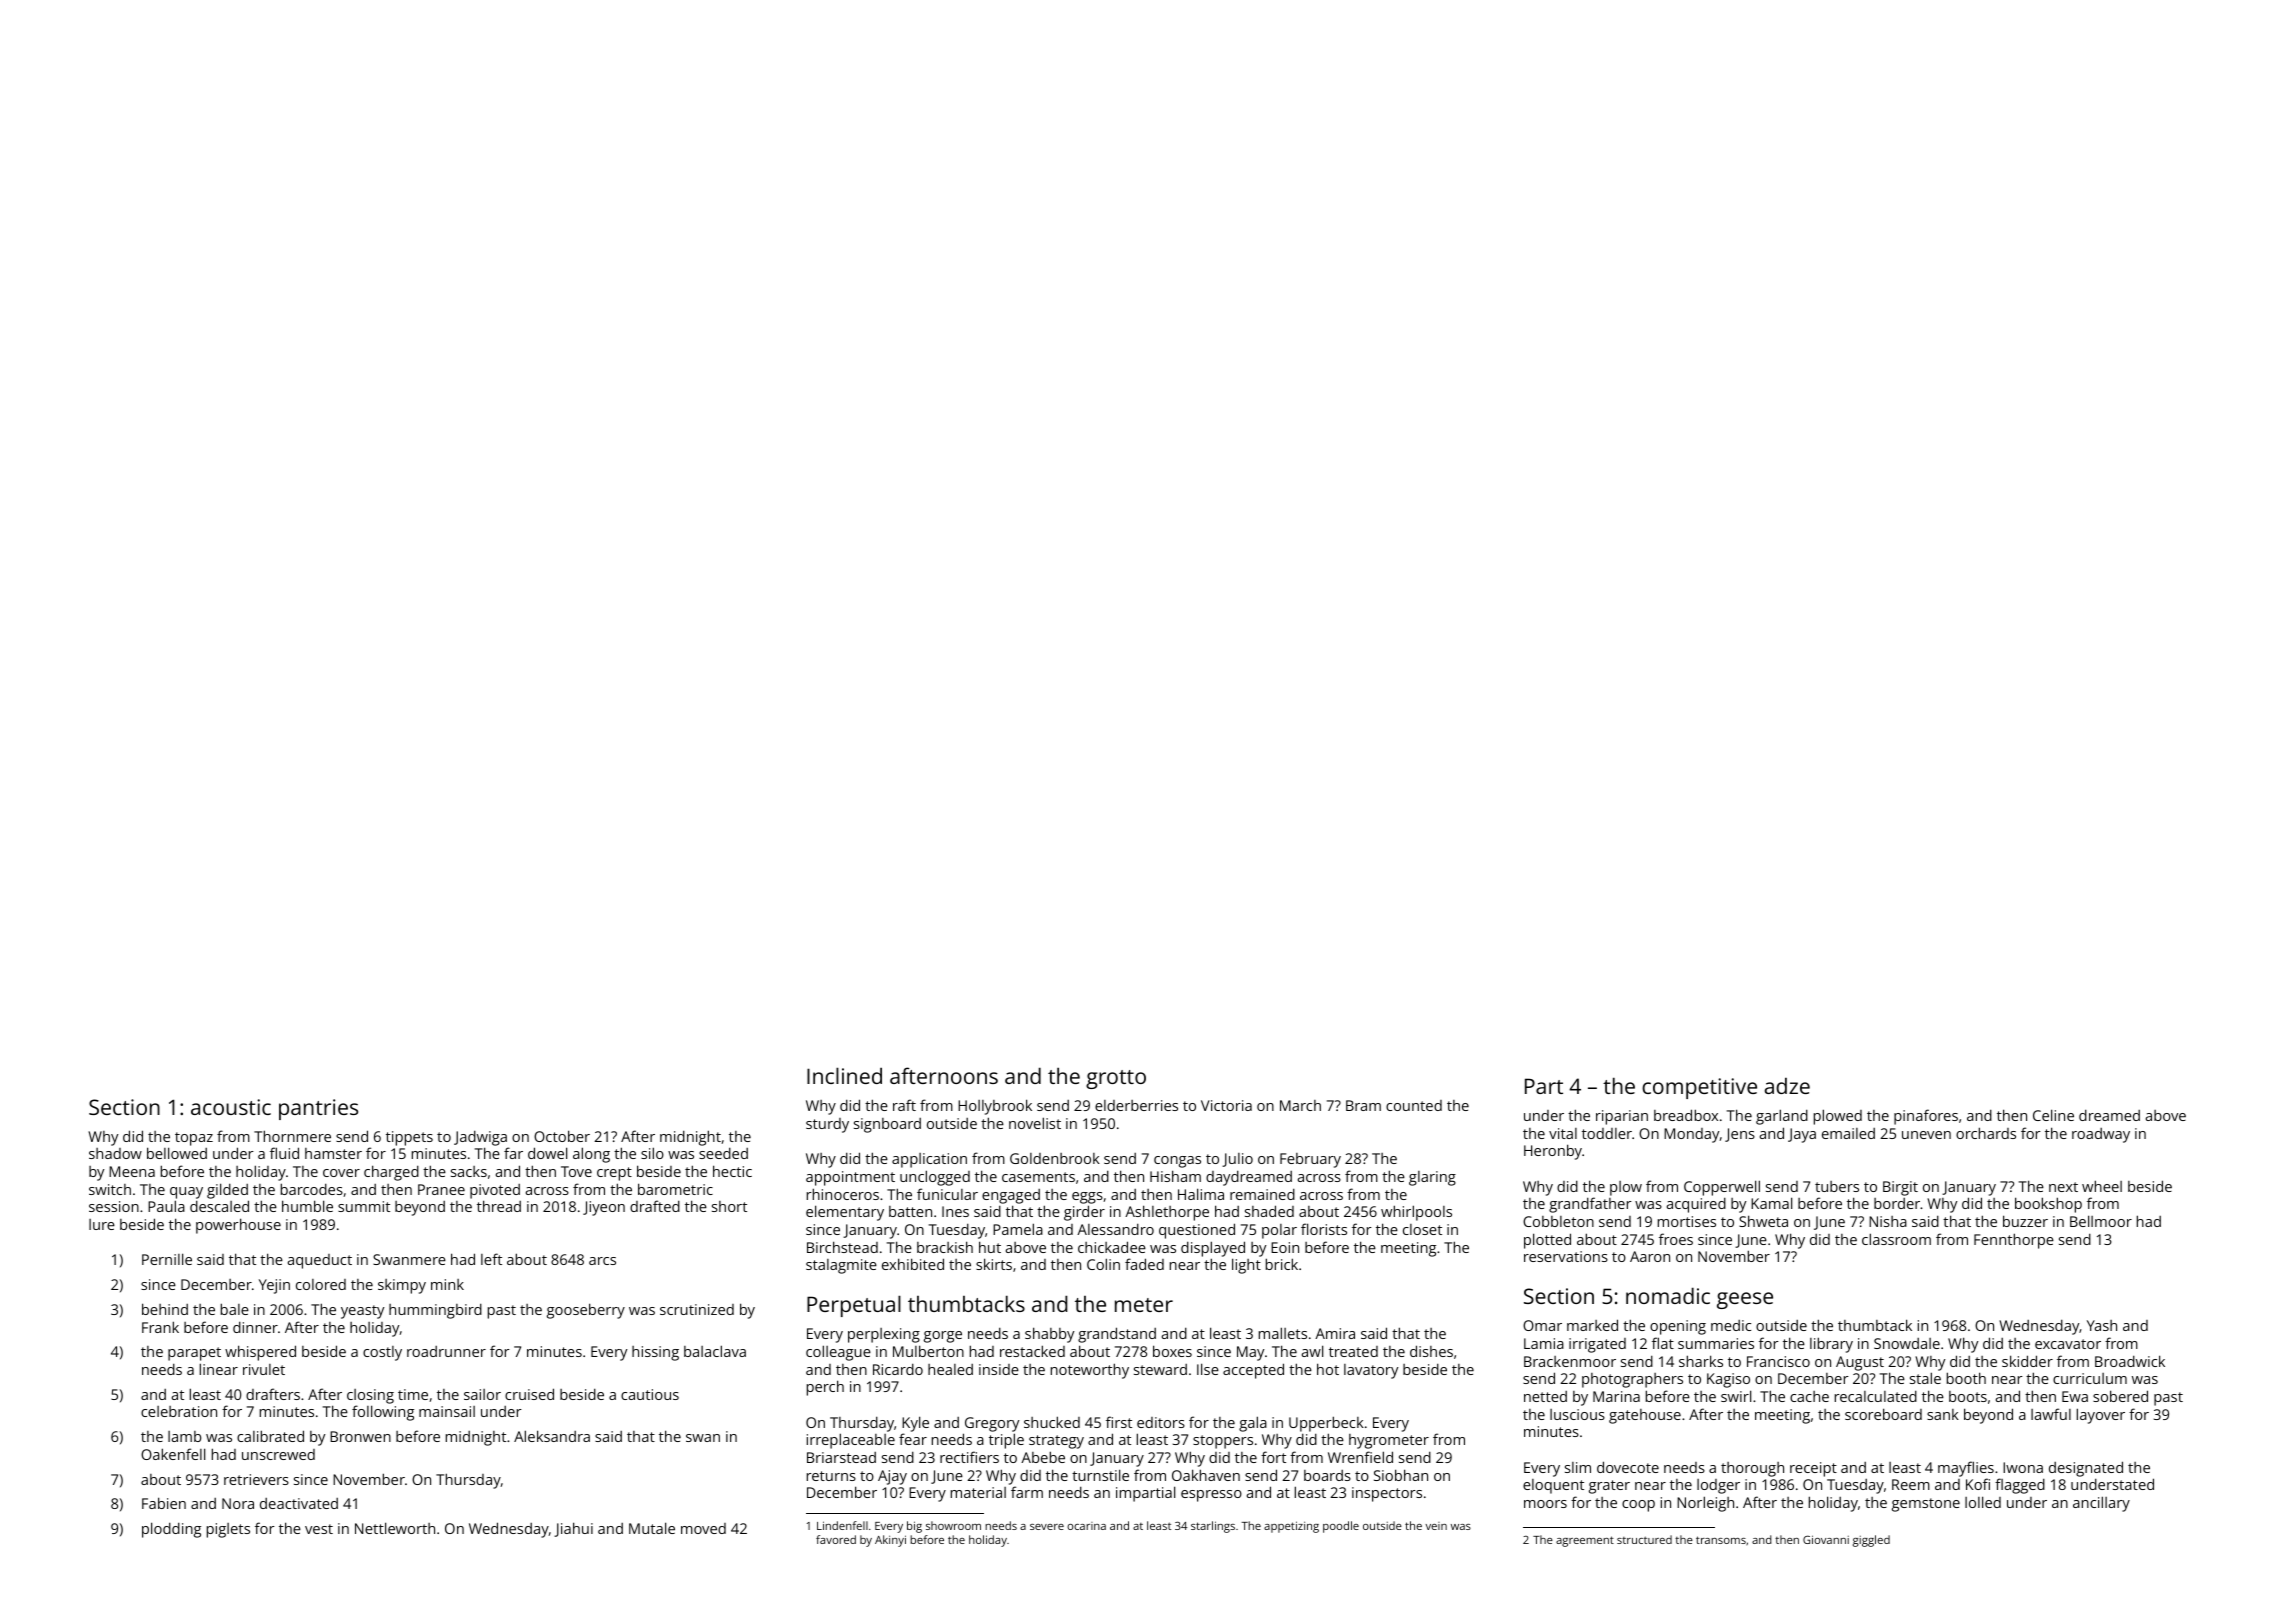 This screenshot has height=1614, width=2282. What do you see at coordinates (167, 1259) in the screenshot?
I see `Pernille` at bounding box center [167, 1259].
